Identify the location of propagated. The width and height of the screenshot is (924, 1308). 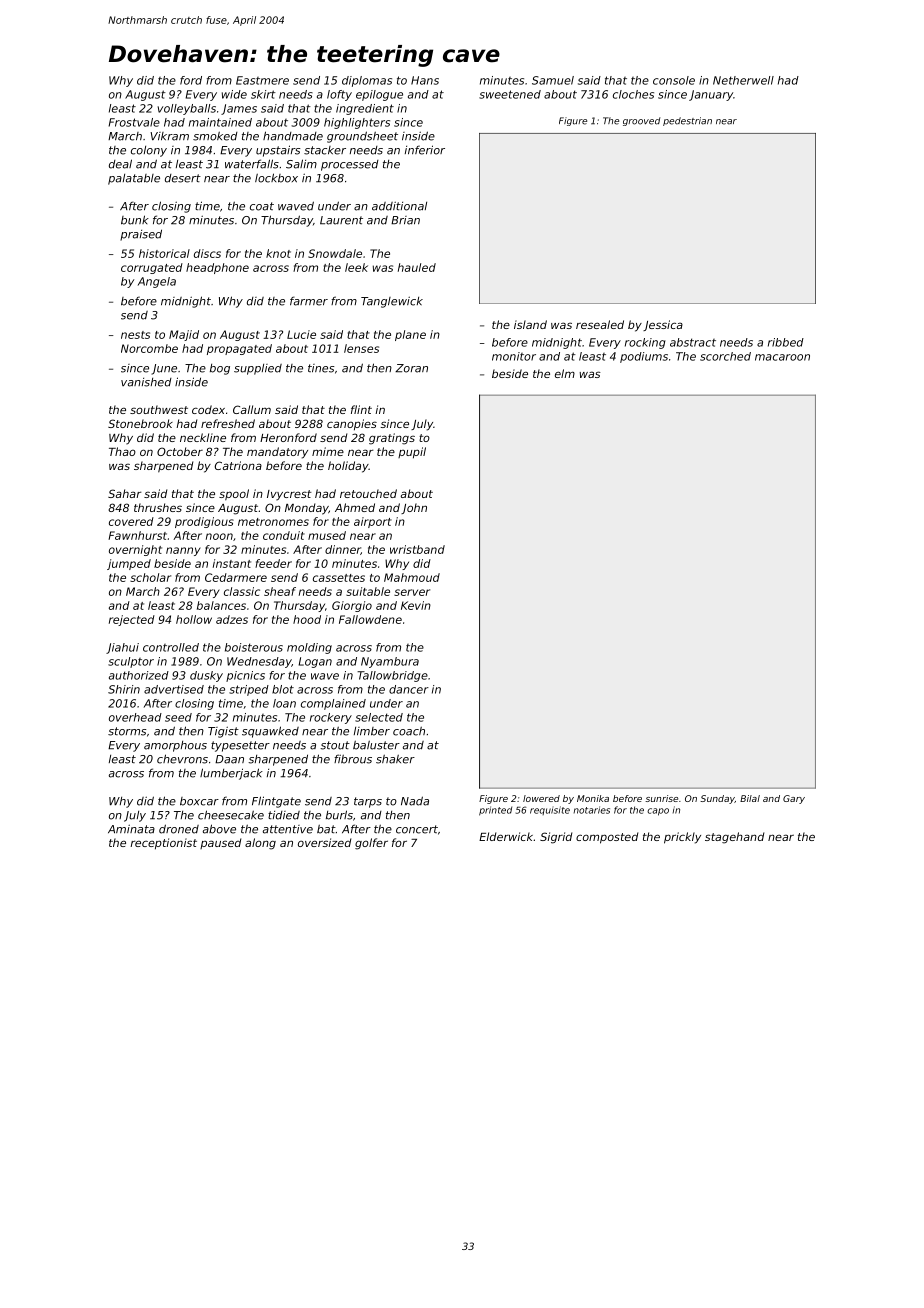
(239, 349).
